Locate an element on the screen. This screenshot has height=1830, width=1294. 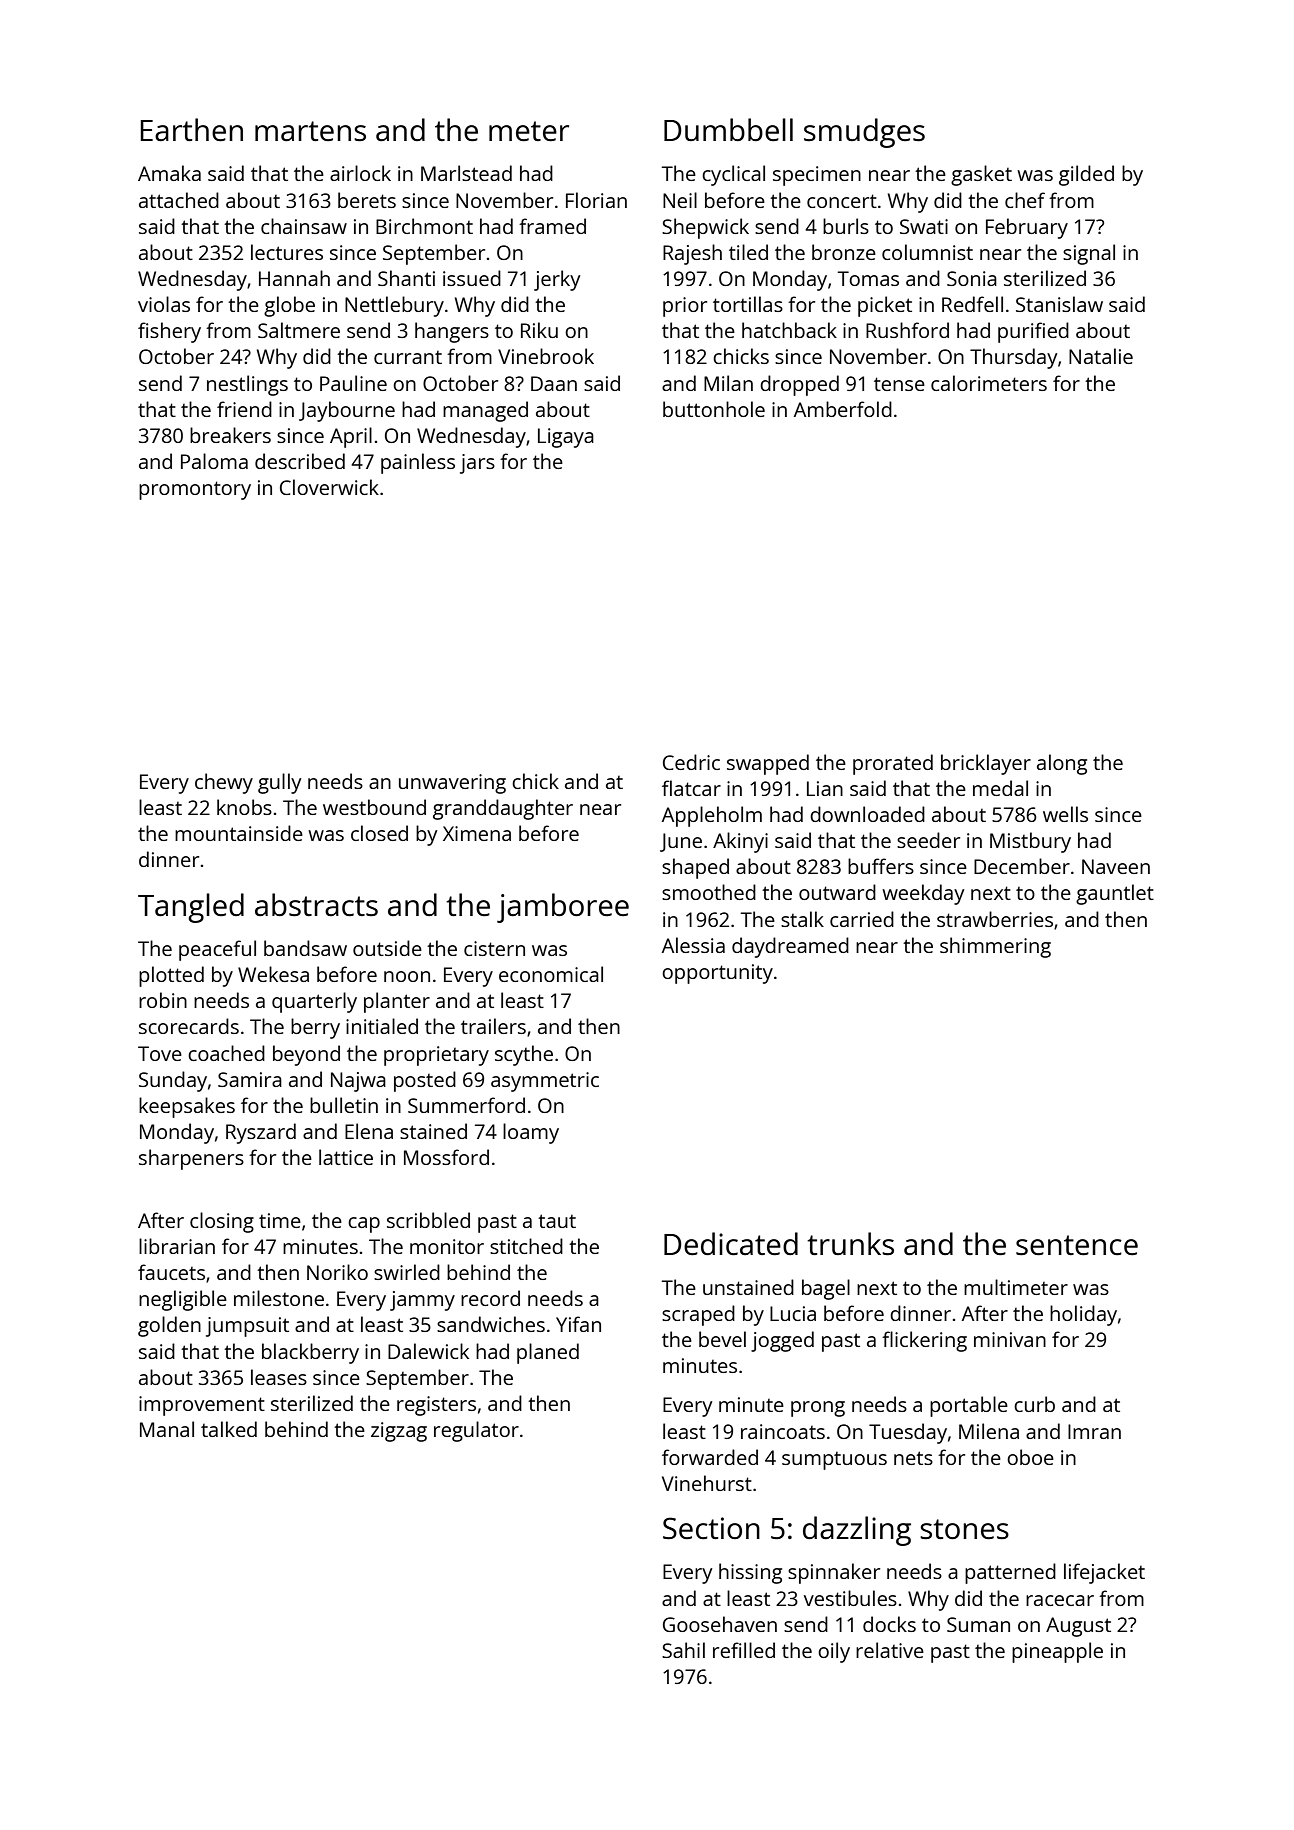
Milan is located at coordinates (728, 383).
